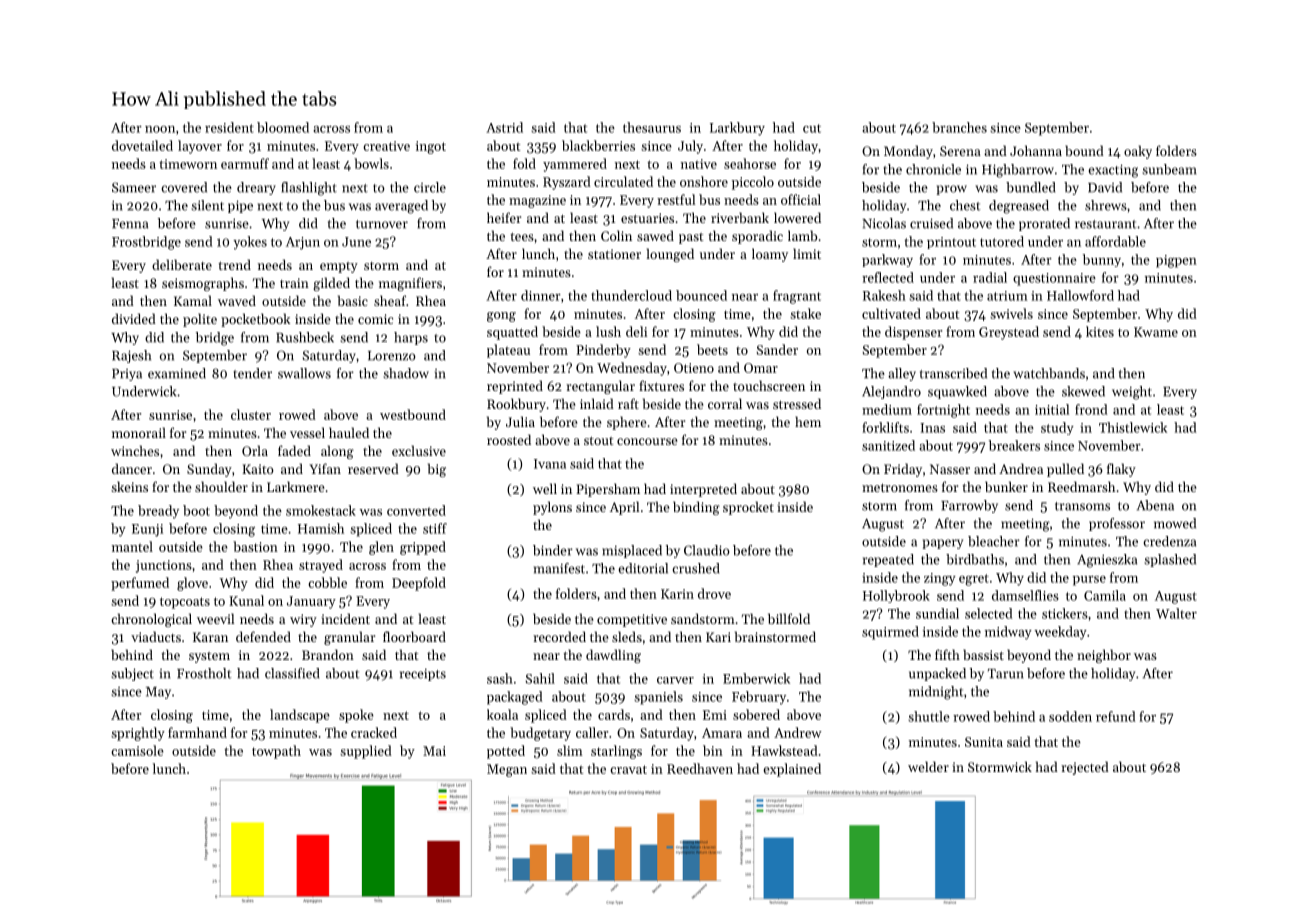 This screenshot has width=1308, height=924. I want to click on Brandon, so click(328, 654).
